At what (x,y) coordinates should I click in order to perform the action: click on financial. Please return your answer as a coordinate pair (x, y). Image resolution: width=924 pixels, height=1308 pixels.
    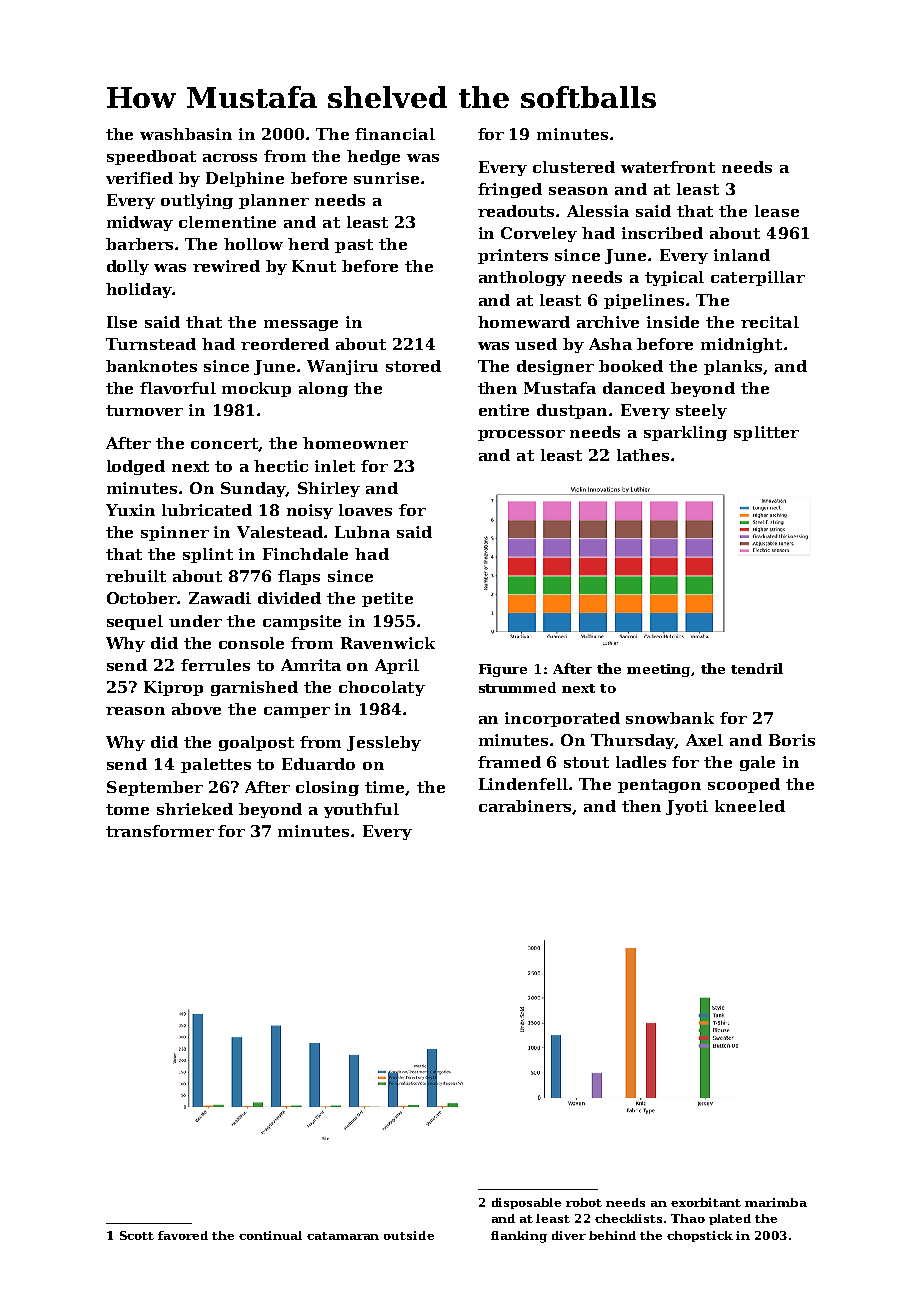
    Looking at the image, I should click on (395, 134).
